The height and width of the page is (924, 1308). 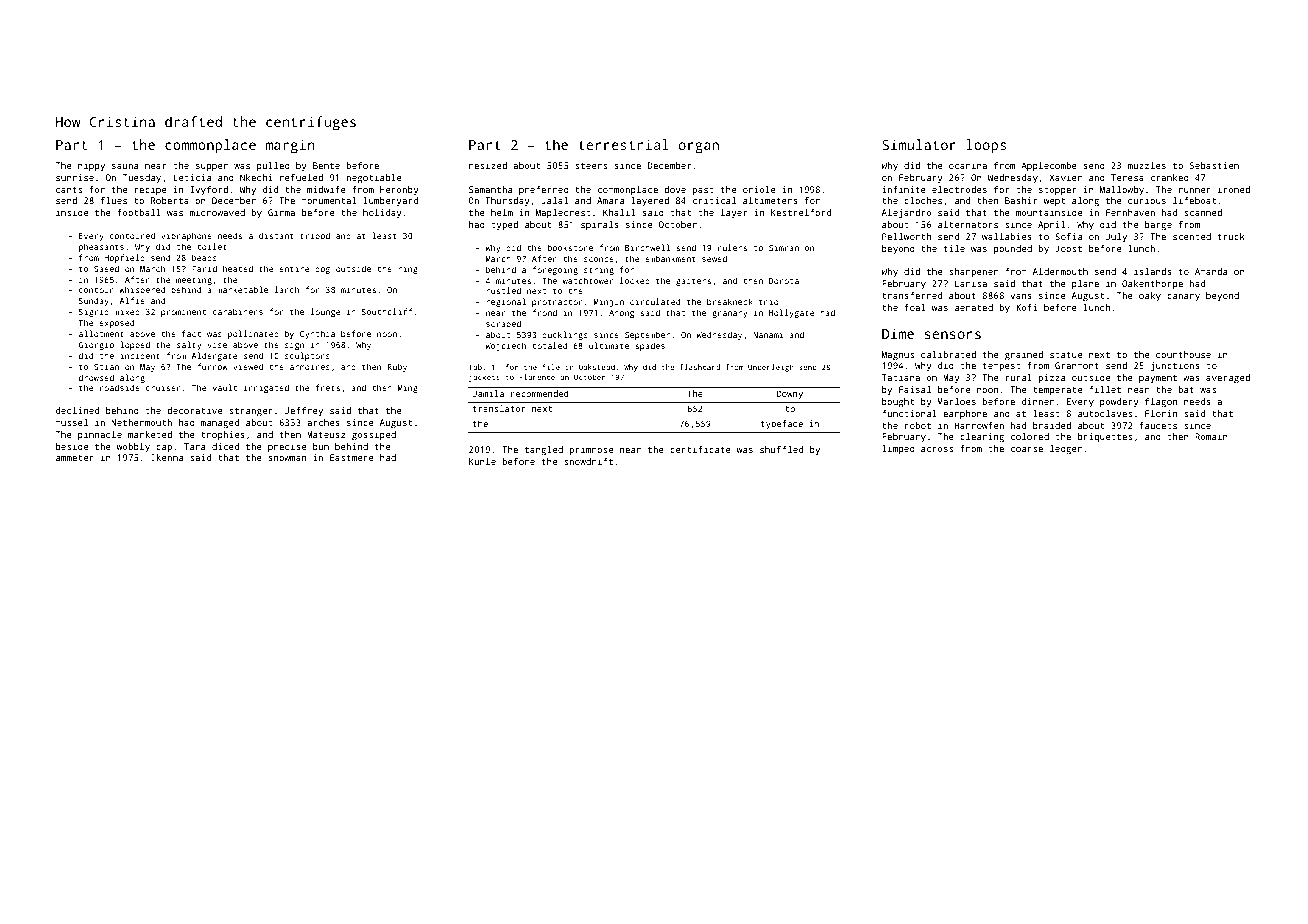 I want to click on snowdrift, so click(x=588, y=461).
